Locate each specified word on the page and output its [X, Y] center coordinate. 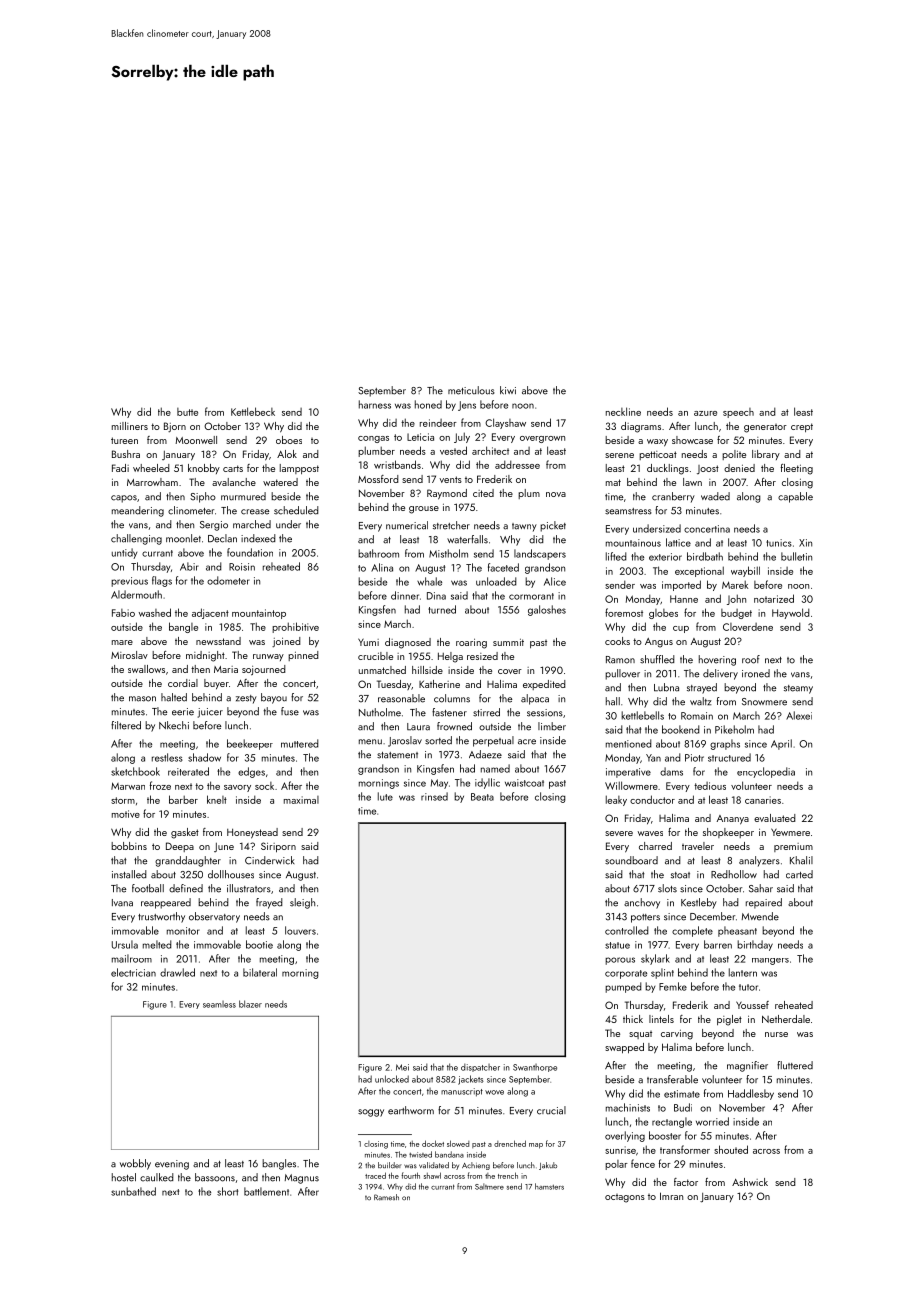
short [227, 1191]
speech [738, 413]
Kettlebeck [253, 411]
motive [126, 814]
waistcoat [524, 783]
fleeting [796, 469]
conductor [652, 799]
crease [255, 512]
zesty [246, 699]
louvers [300, 930]
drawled [177, 972]
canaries [763, 800]
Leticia [420, 437]
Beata [482, 797]
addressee [517, 464]
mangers [770, 961]
